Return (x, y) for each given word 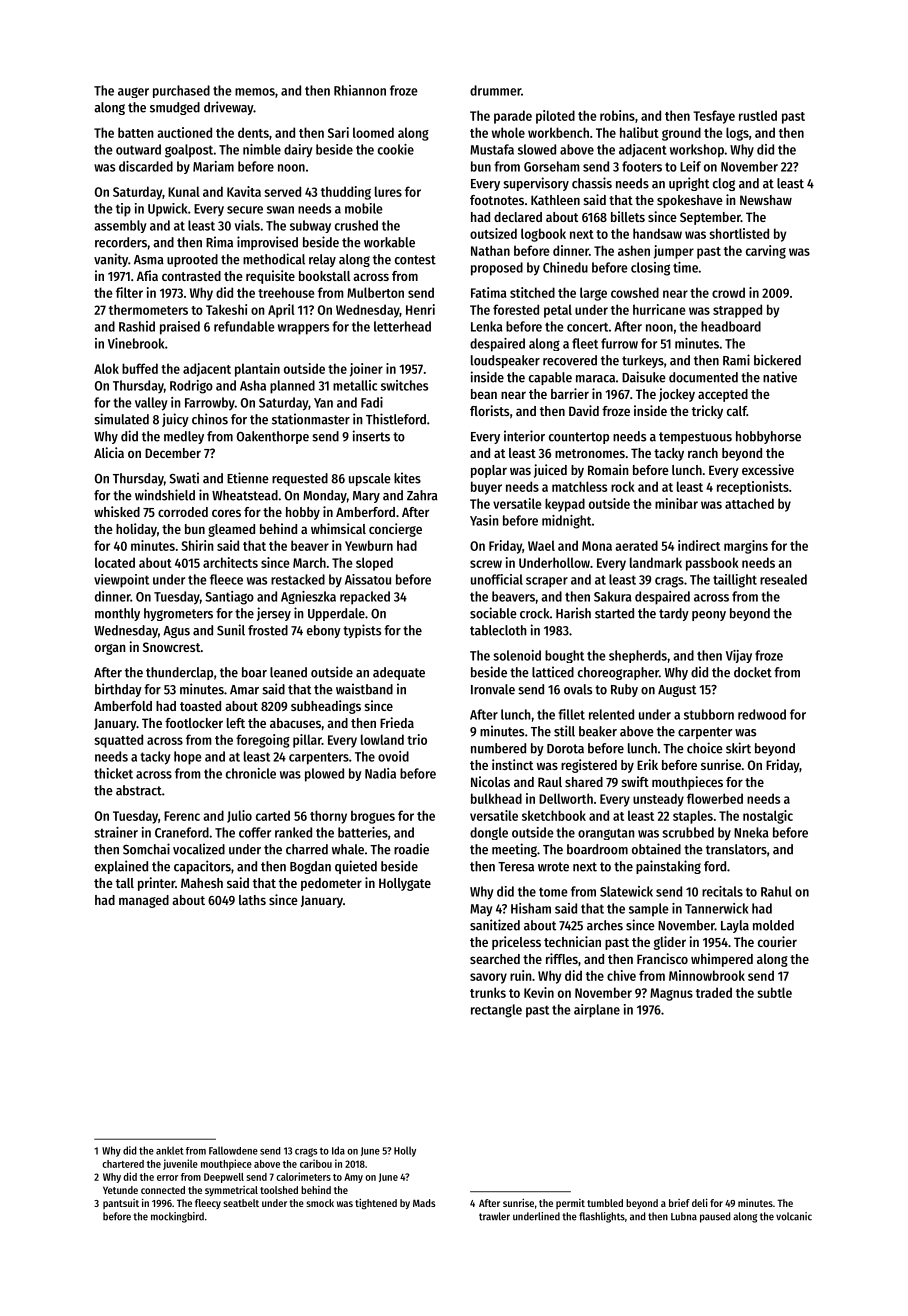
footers (642, 166)
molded (773, 925)
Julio (239, 816)
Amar (244, 690)
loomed (373, 132)
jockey (677, 395)
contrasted (191, 276)
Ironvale (493, 689)
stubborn (709, 714)
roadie (411, 849)
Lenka (487, 326)
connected (163, 1190)
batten (136, 132)
